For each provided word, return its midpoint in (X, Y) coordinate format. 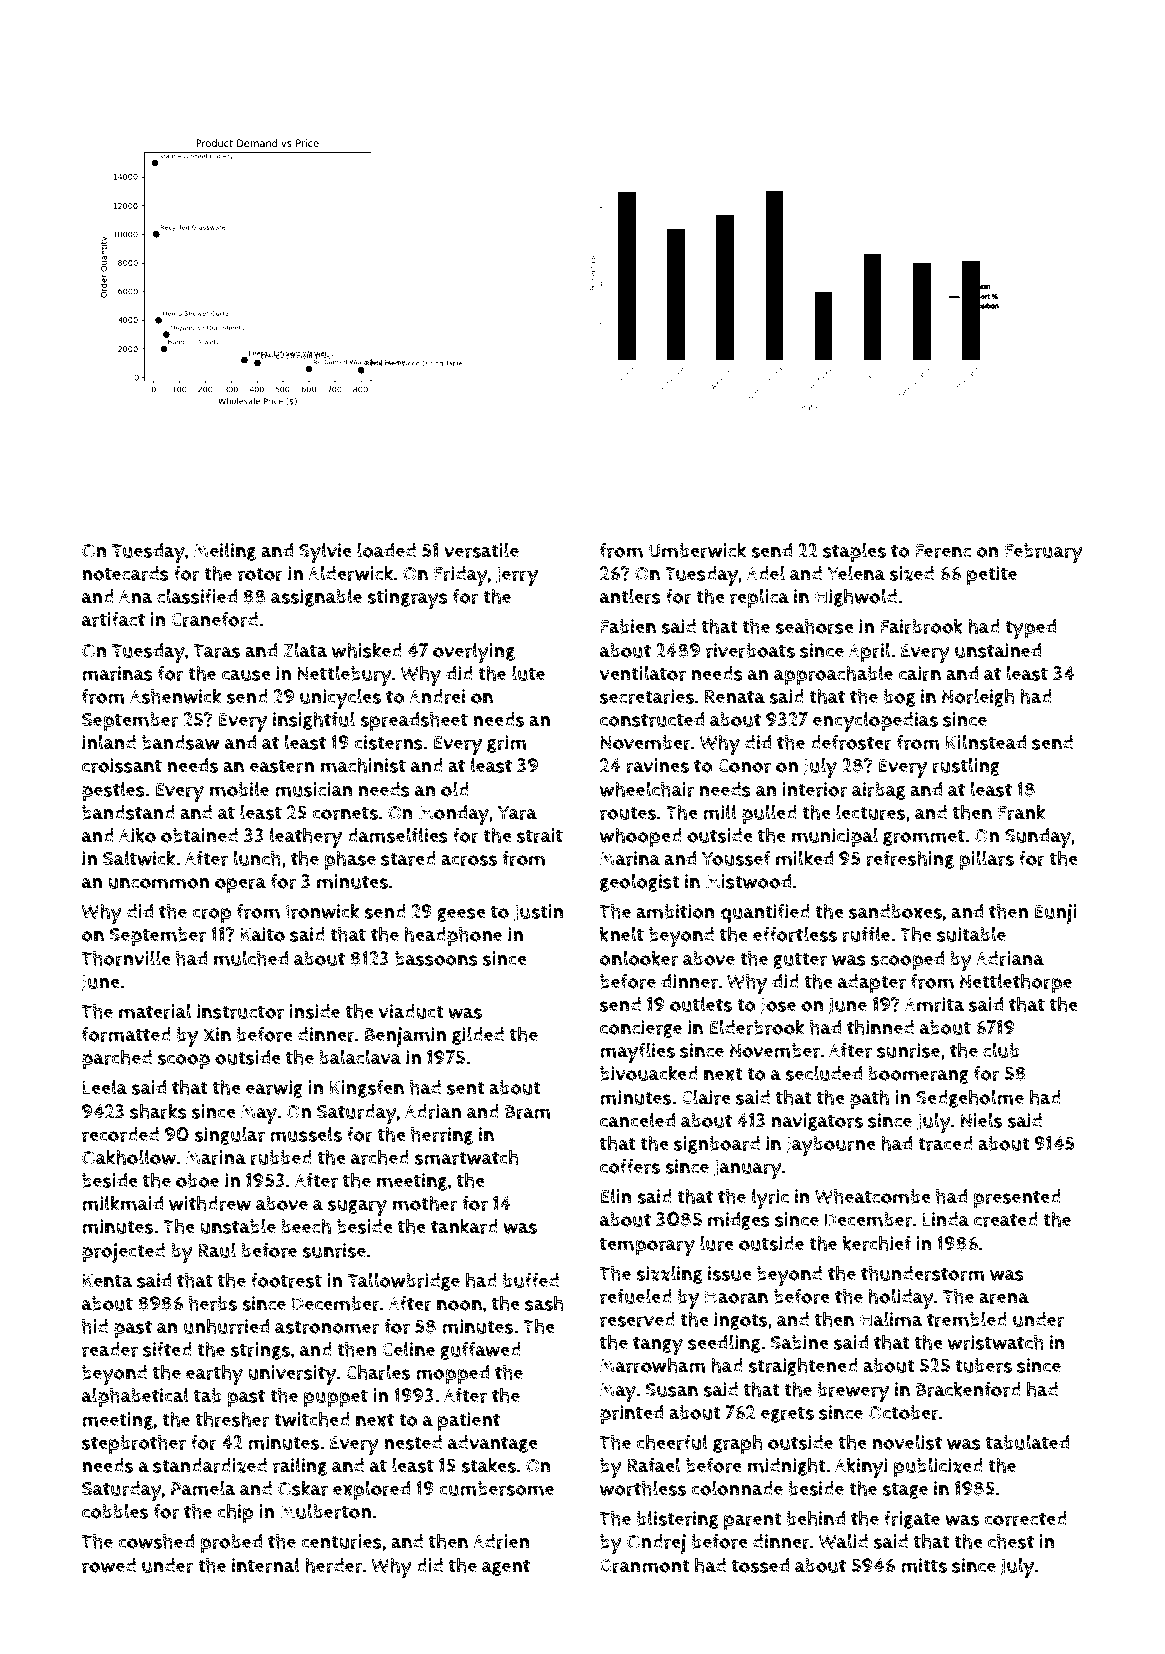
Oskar (303, 1488)
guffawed (480, 1351)
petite (992, 576)
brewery (853, 1392)
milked (804, 858)
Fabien (628, 626)
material (155, 1011)
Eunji (1056, 914)
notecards (125, 573)
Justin (539, 912)
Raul (217, 1250)
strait (540, 835)
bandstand (128, 812)
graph (737, 1444)
